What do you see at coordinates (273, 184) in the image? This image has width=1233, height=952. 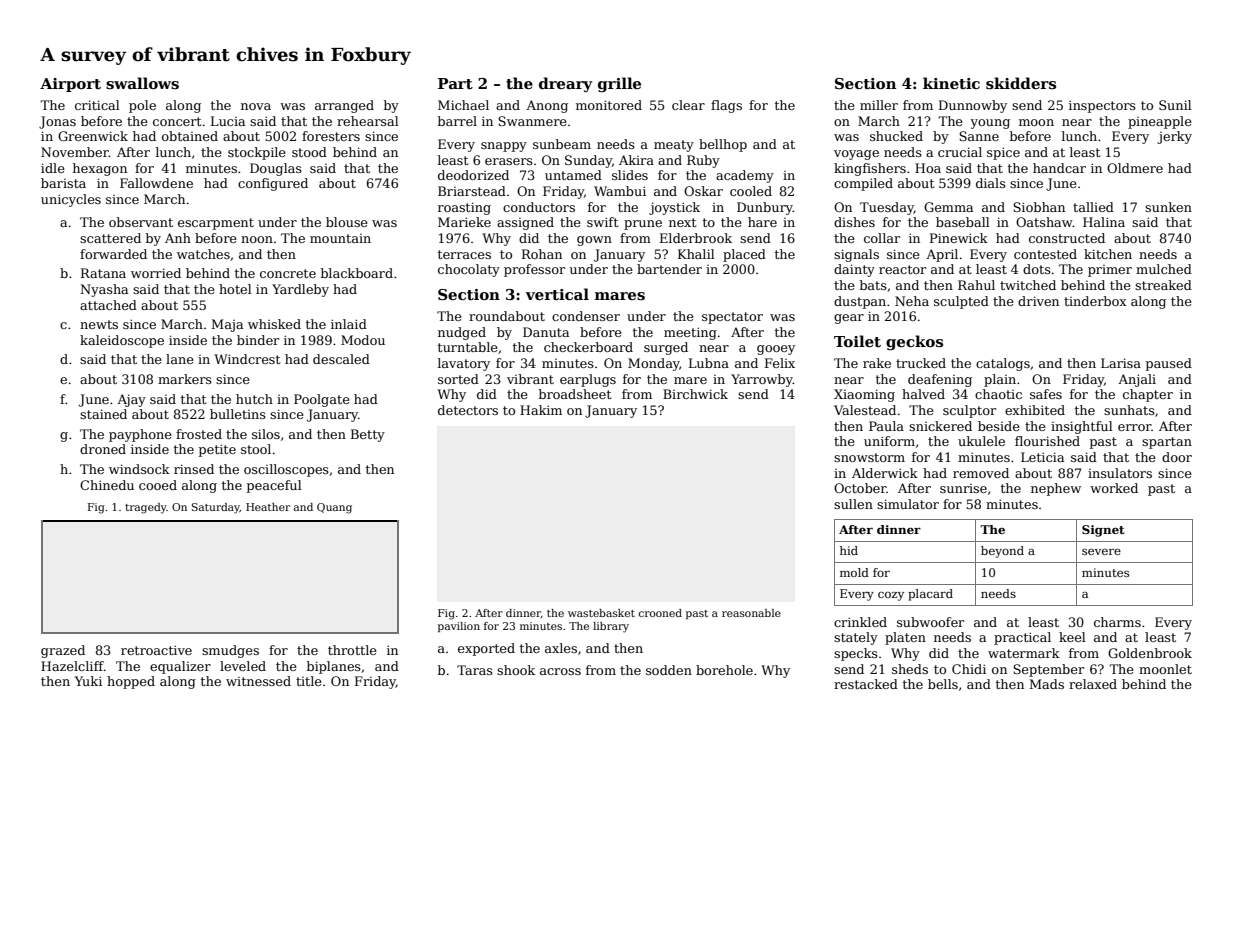 I see `configured` at bounding box center [273, 184].
